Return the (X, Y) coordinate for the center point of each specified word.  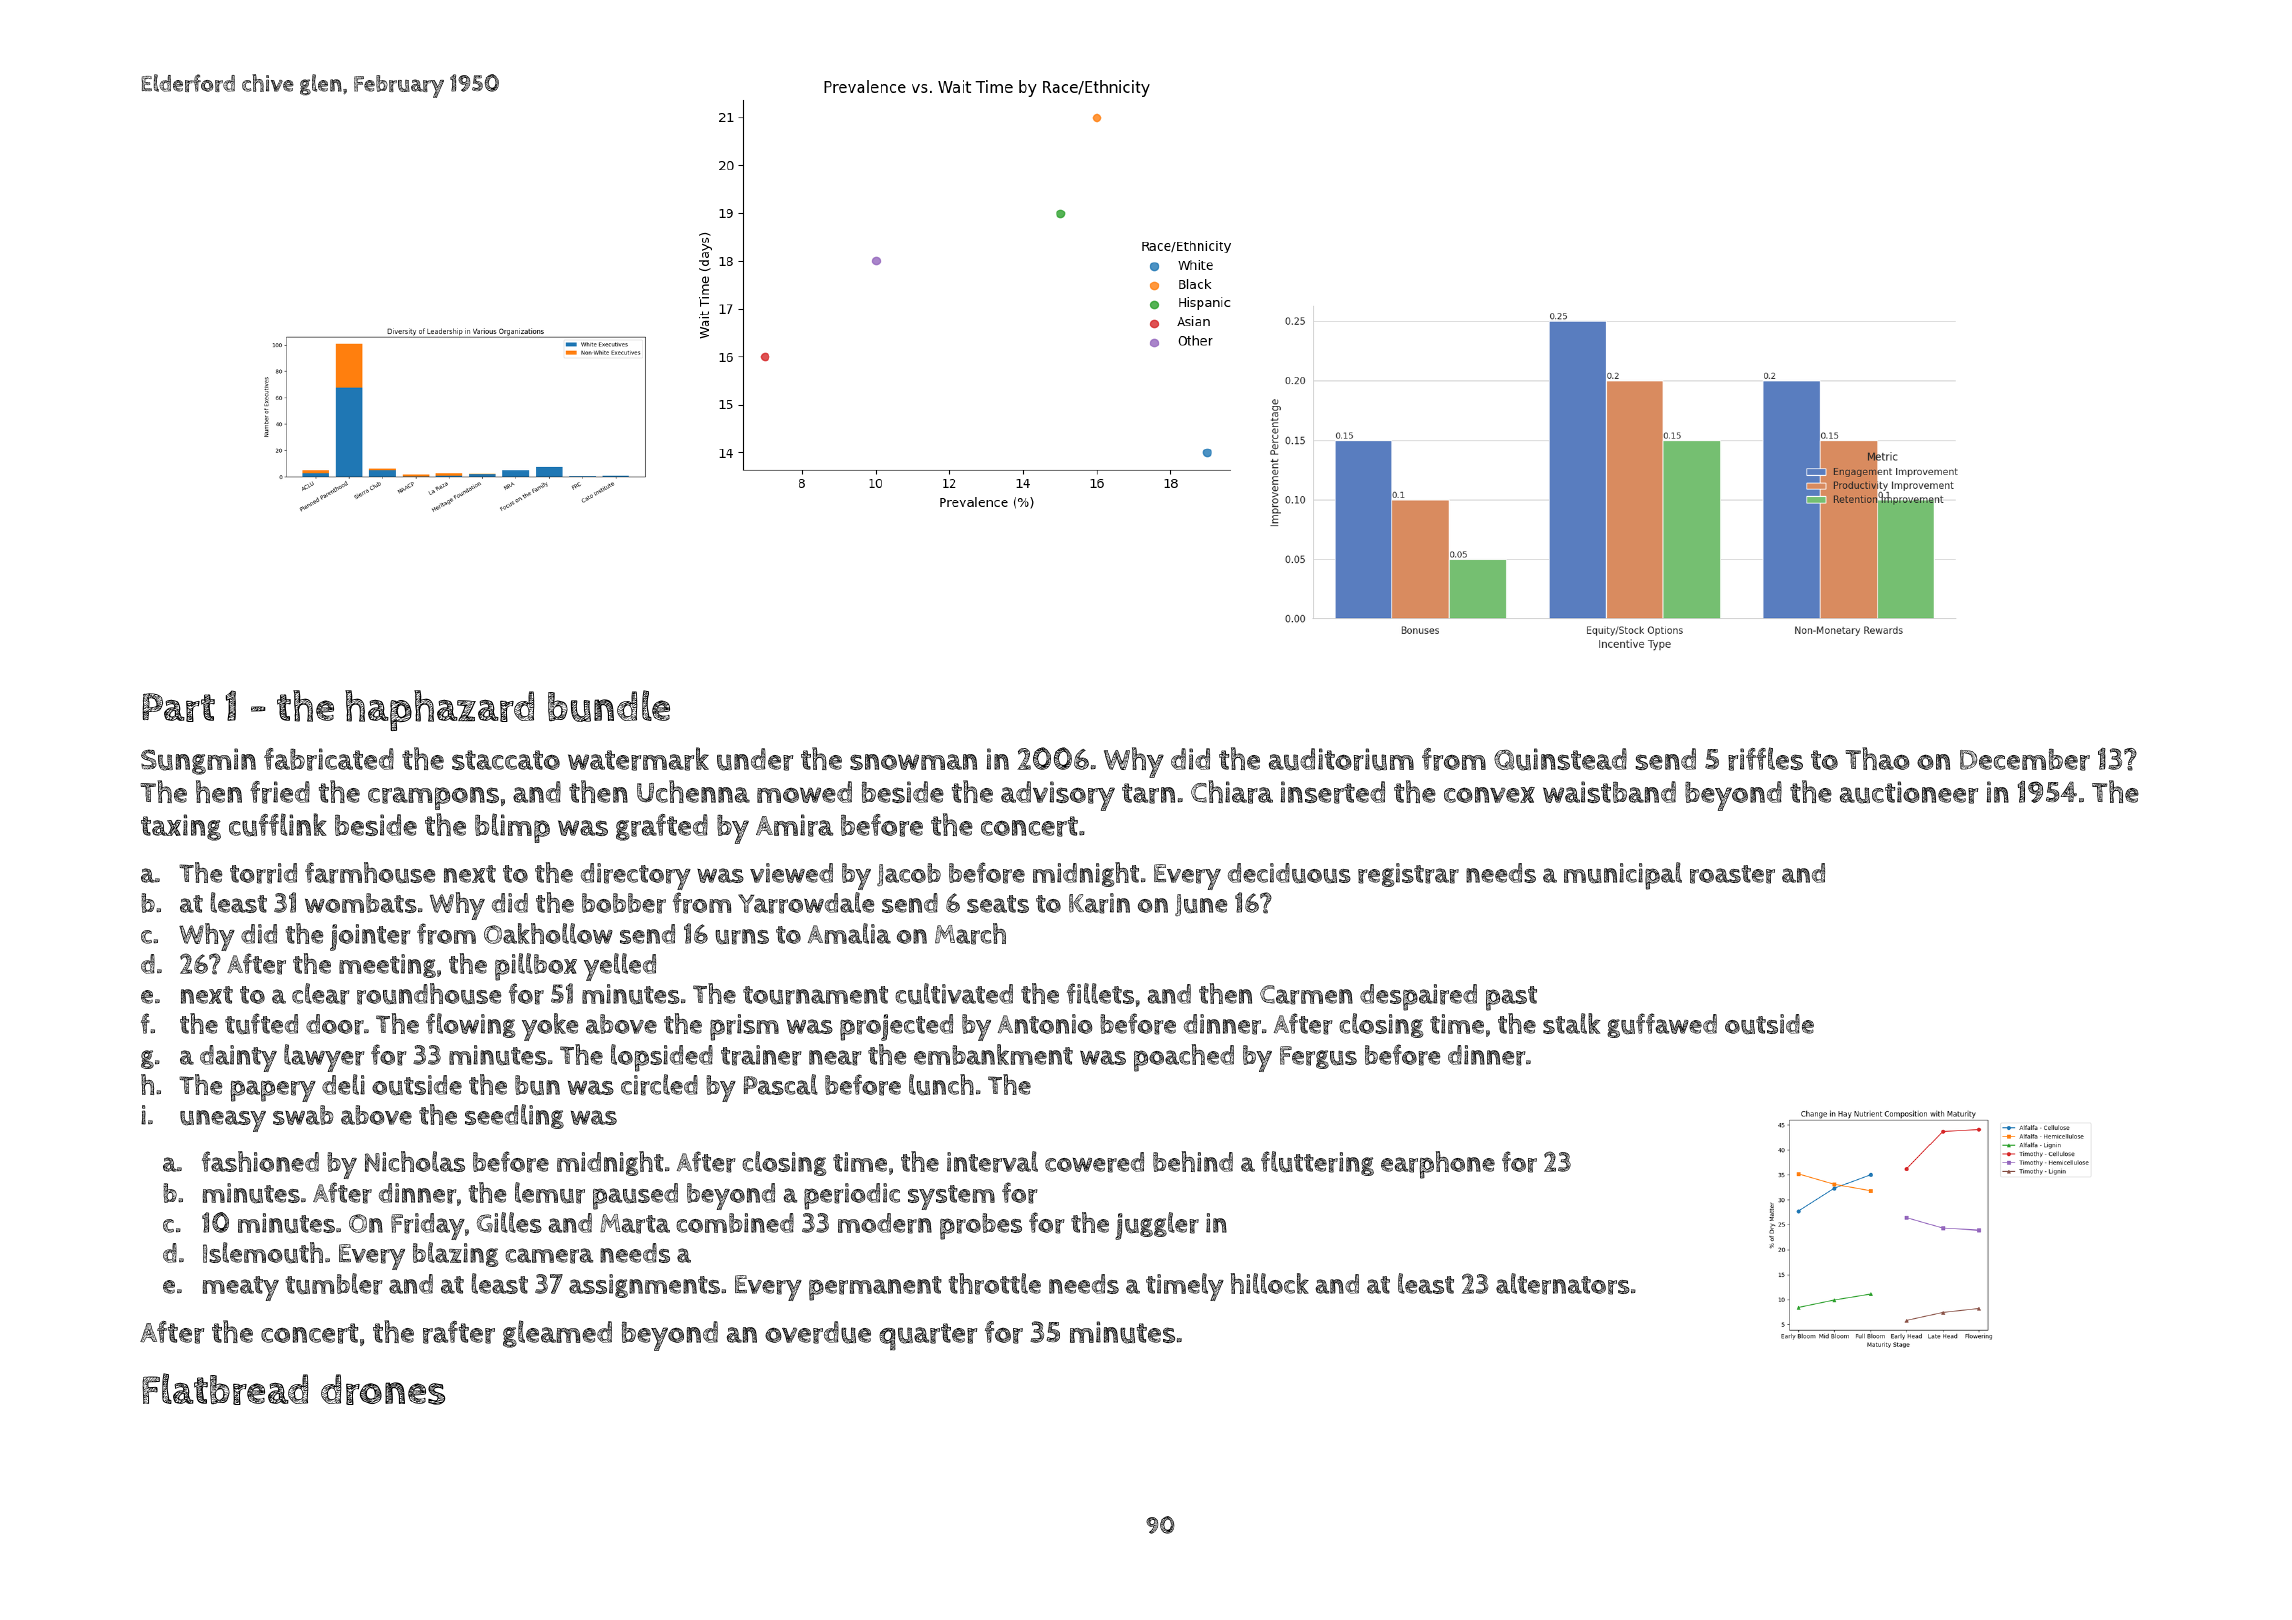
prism (744, 1027)
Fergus (1318, 1057)
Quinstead (1560, 759)
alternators (1563, 1284)
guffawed (1662, 1025)
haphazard (439, 710)
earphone (1438, 1165)
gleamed (557, 1334)
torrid (263, 873)
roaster (1732, 874)
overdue (818, 1332)
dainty (238, 1058)
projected (896, 1027)
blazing (455, 1254)
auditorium (1341, 759)
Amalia (849, 933)
